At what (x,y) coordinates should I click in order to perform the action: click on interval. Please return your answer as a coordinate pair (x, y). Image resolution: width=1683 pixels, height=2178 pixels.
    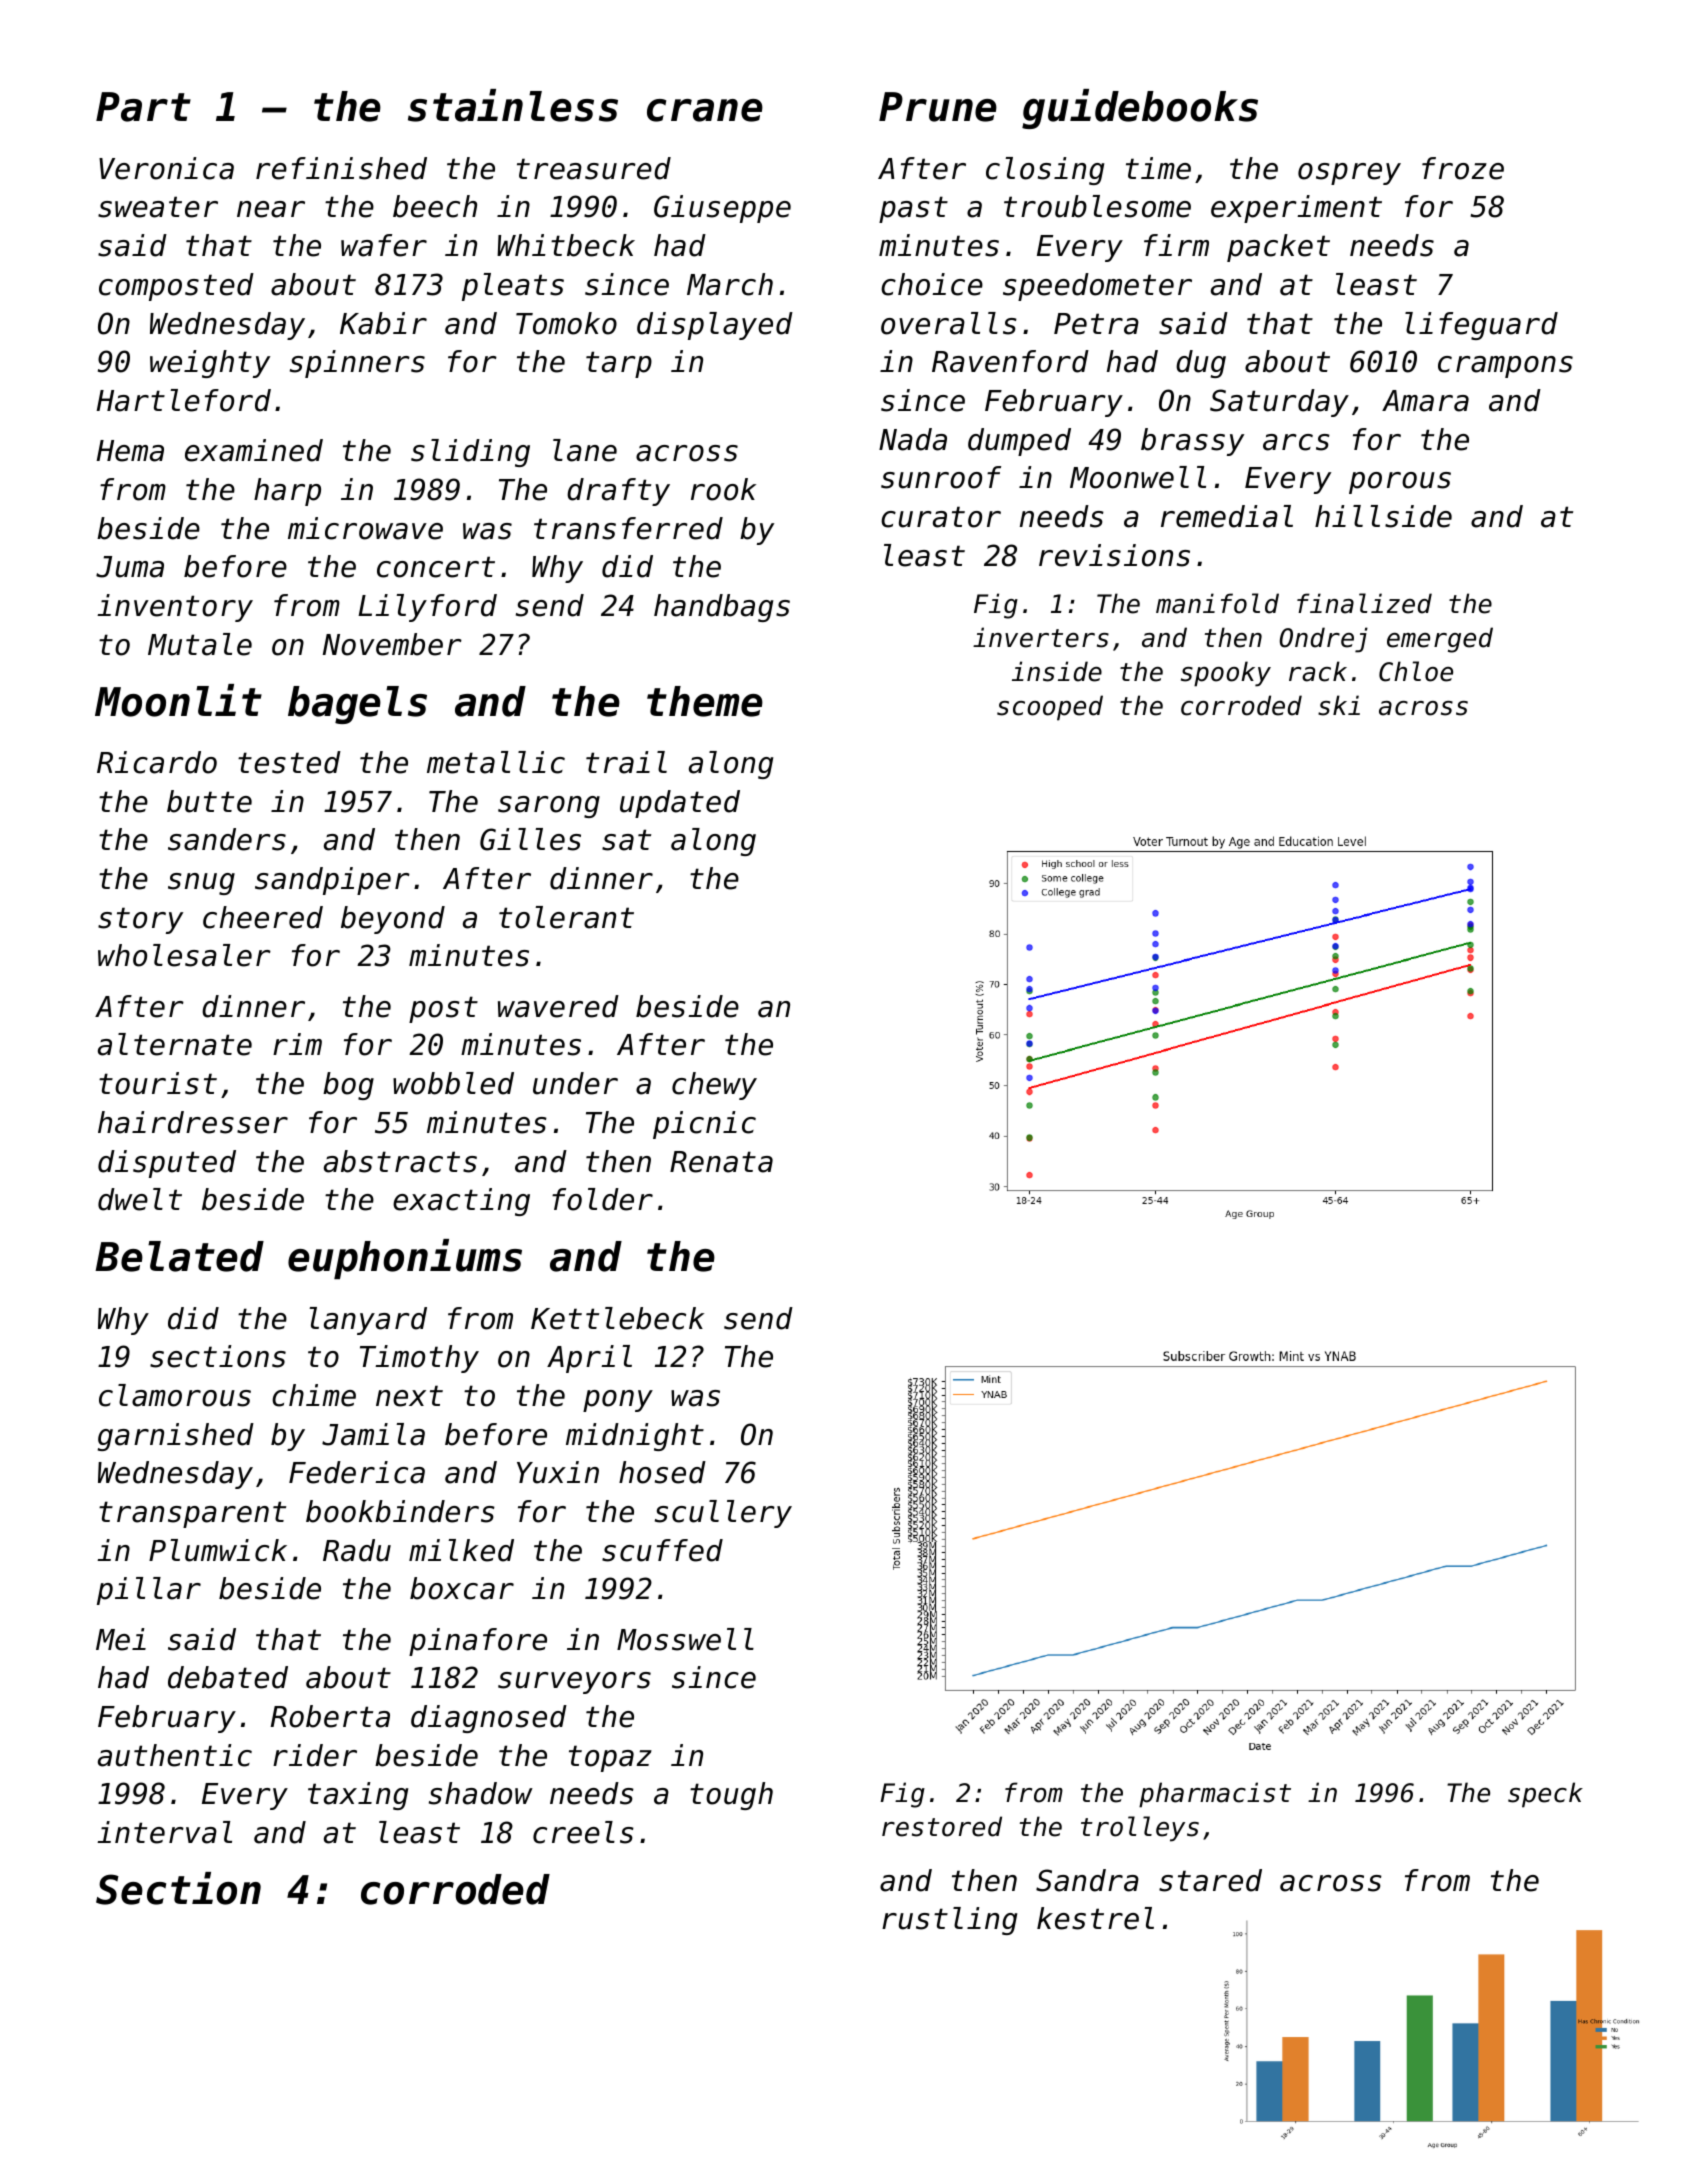
    Looking at the image, I should click on (164, 1832).
